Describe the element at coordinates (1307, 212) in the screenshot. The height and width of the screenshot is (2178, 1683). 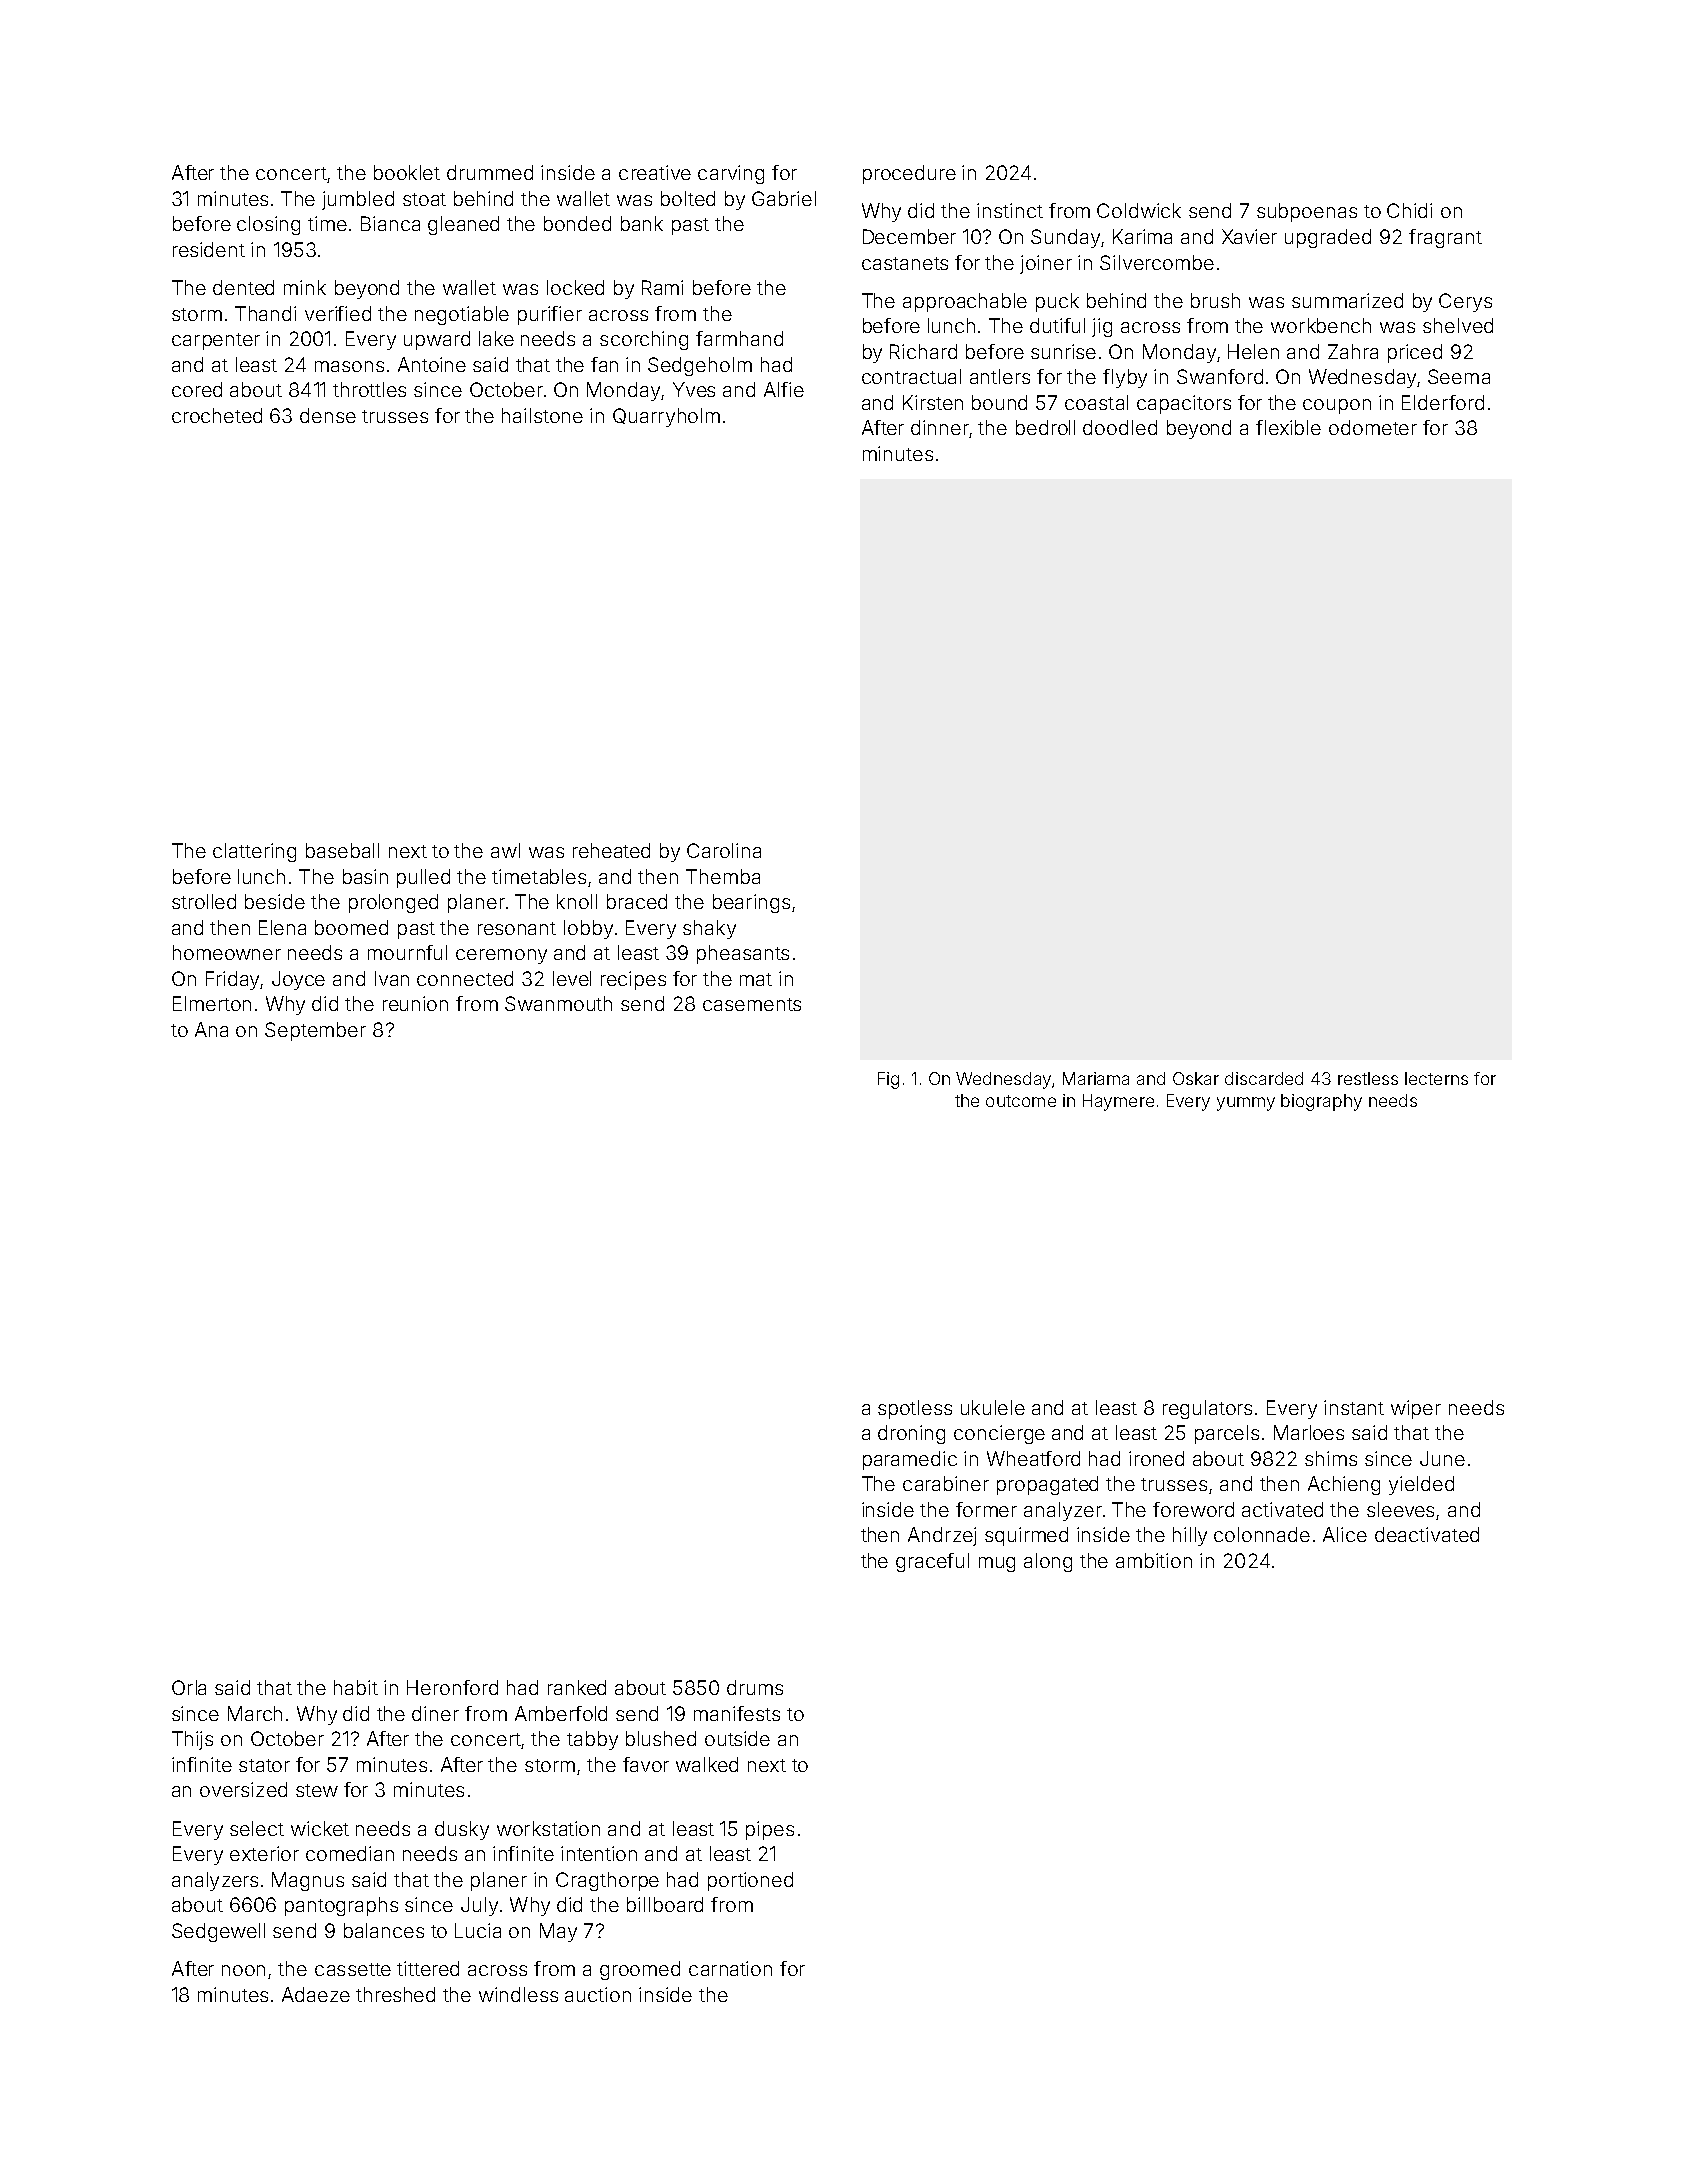
I see `subpoenas` at that location.
